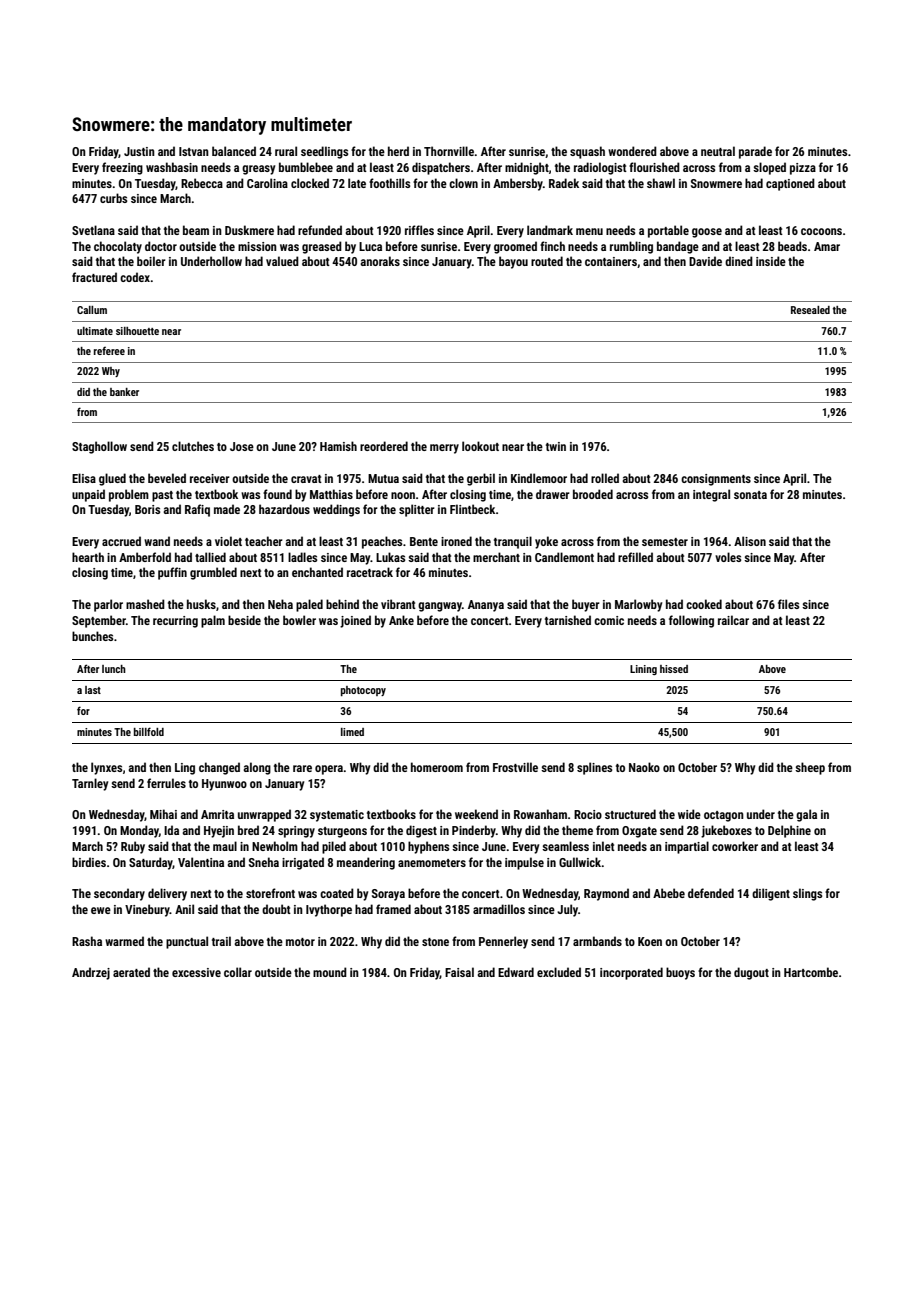 Image resolution: width=924 pixels, height=1308 pixels. I want to click on Hartcombe, so click(811, 972).
